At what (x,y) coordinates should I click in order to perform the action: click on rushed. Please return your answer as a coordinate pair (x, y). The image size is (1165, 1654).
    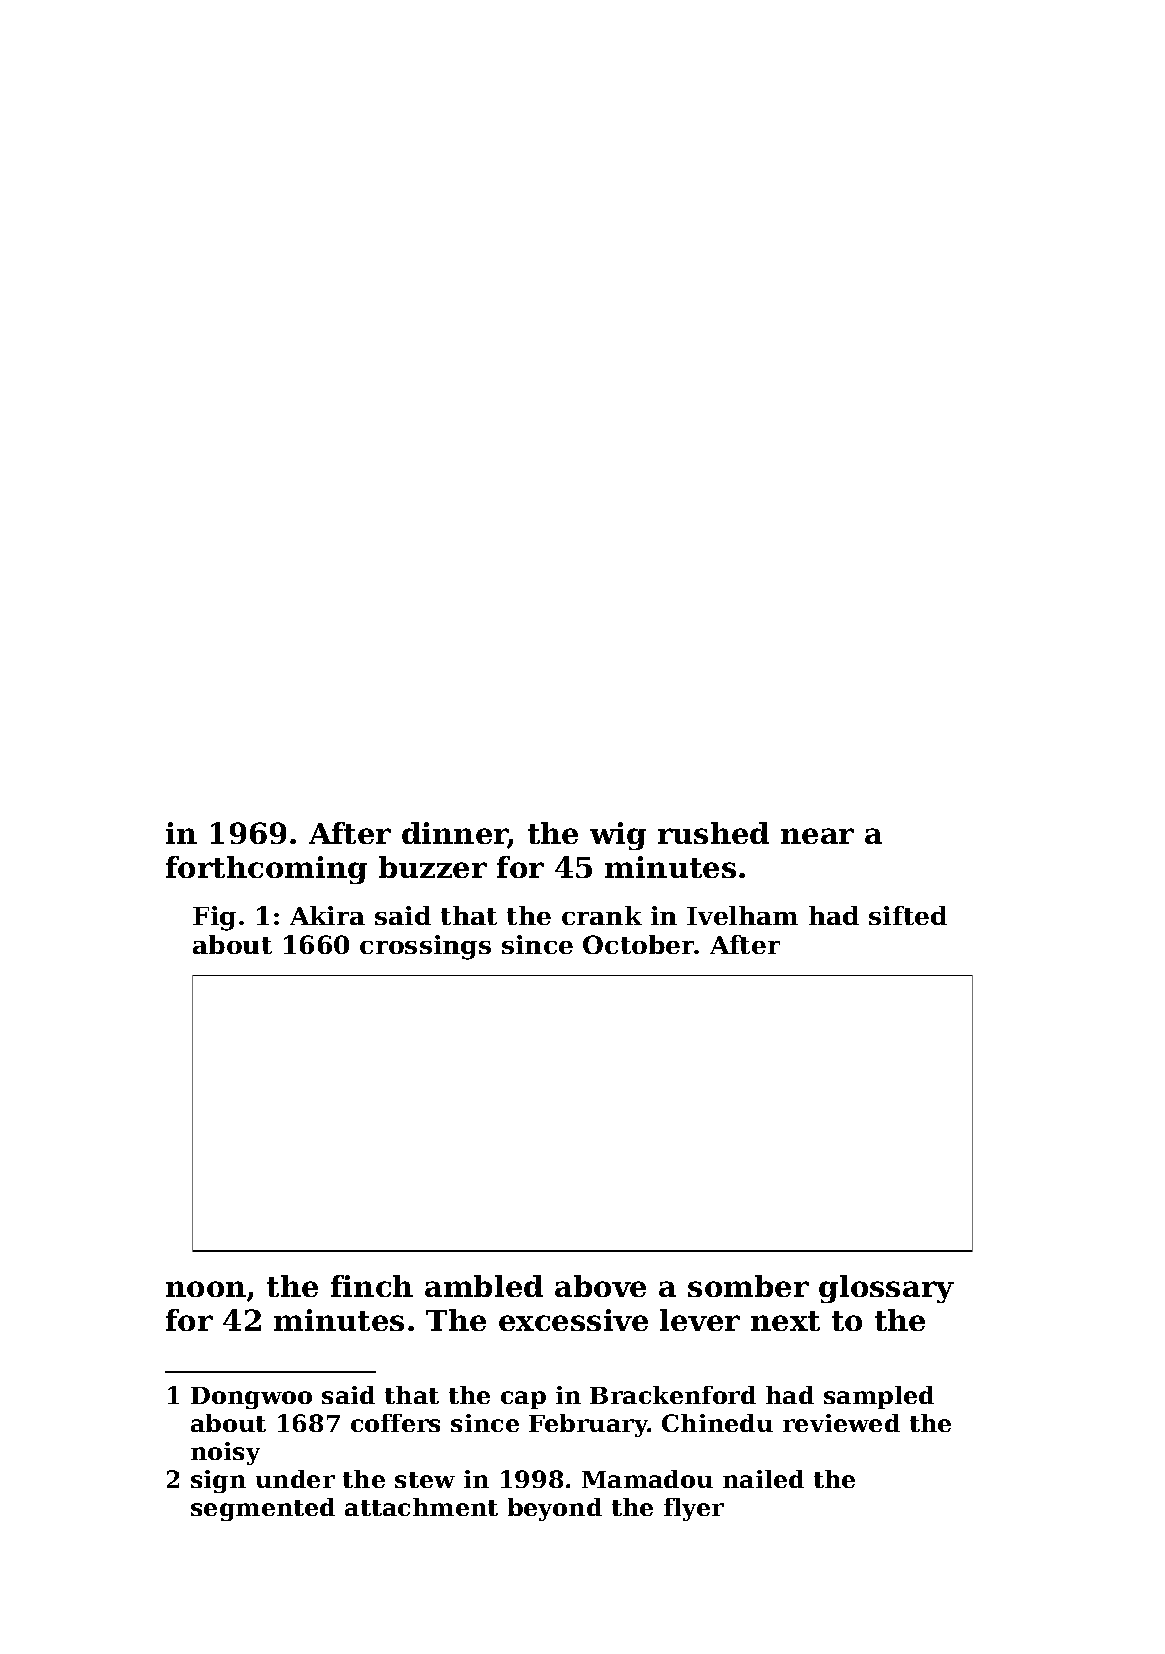
    Looking at the image, I should click on (713, 833).
